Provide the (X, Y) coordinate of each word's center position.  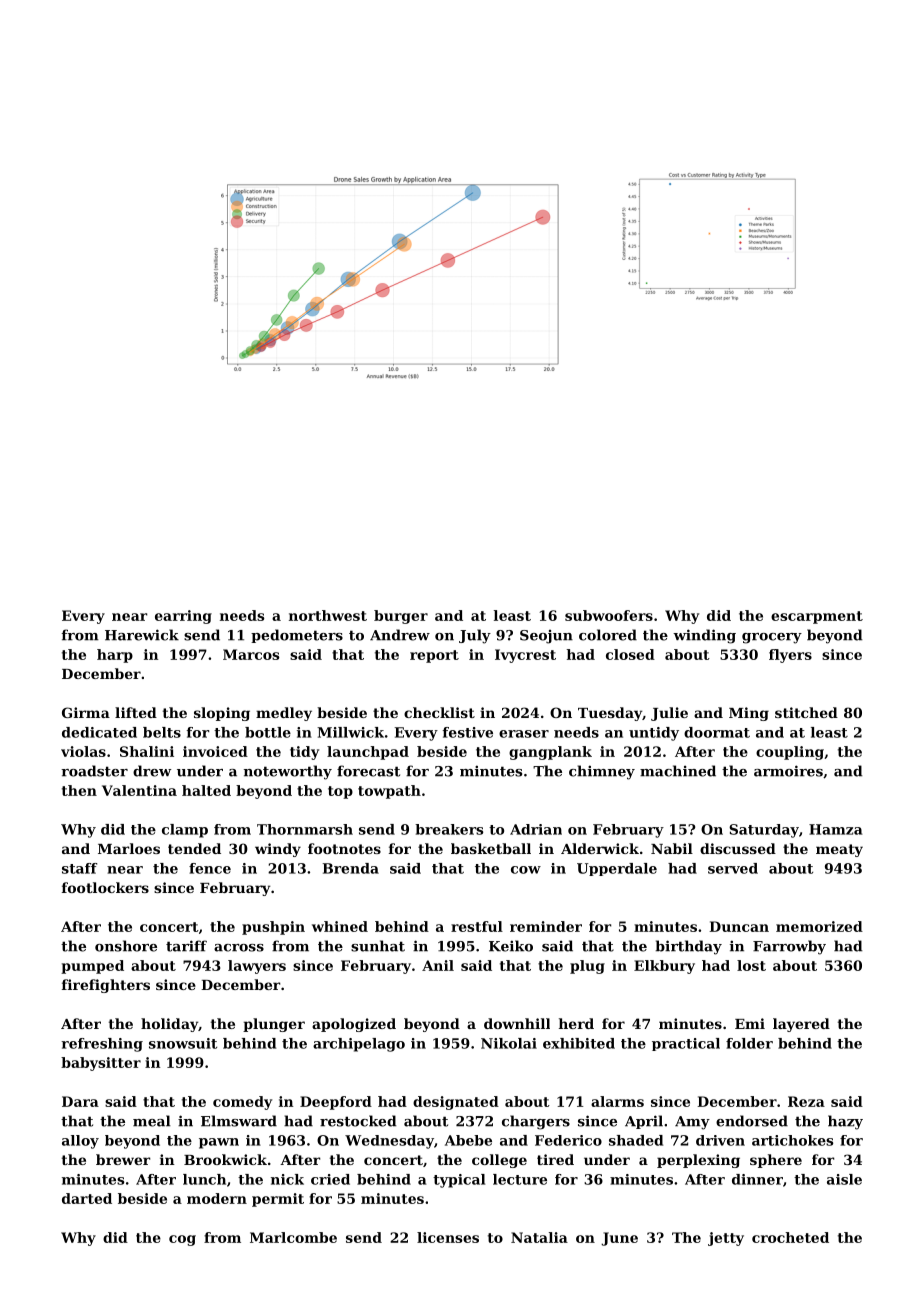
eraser (524, 734)
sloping (222, 714)
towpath (389, 792)
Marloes (129, 848)
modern (217, 1198)
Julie (669, 714)
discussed (738, 848)
